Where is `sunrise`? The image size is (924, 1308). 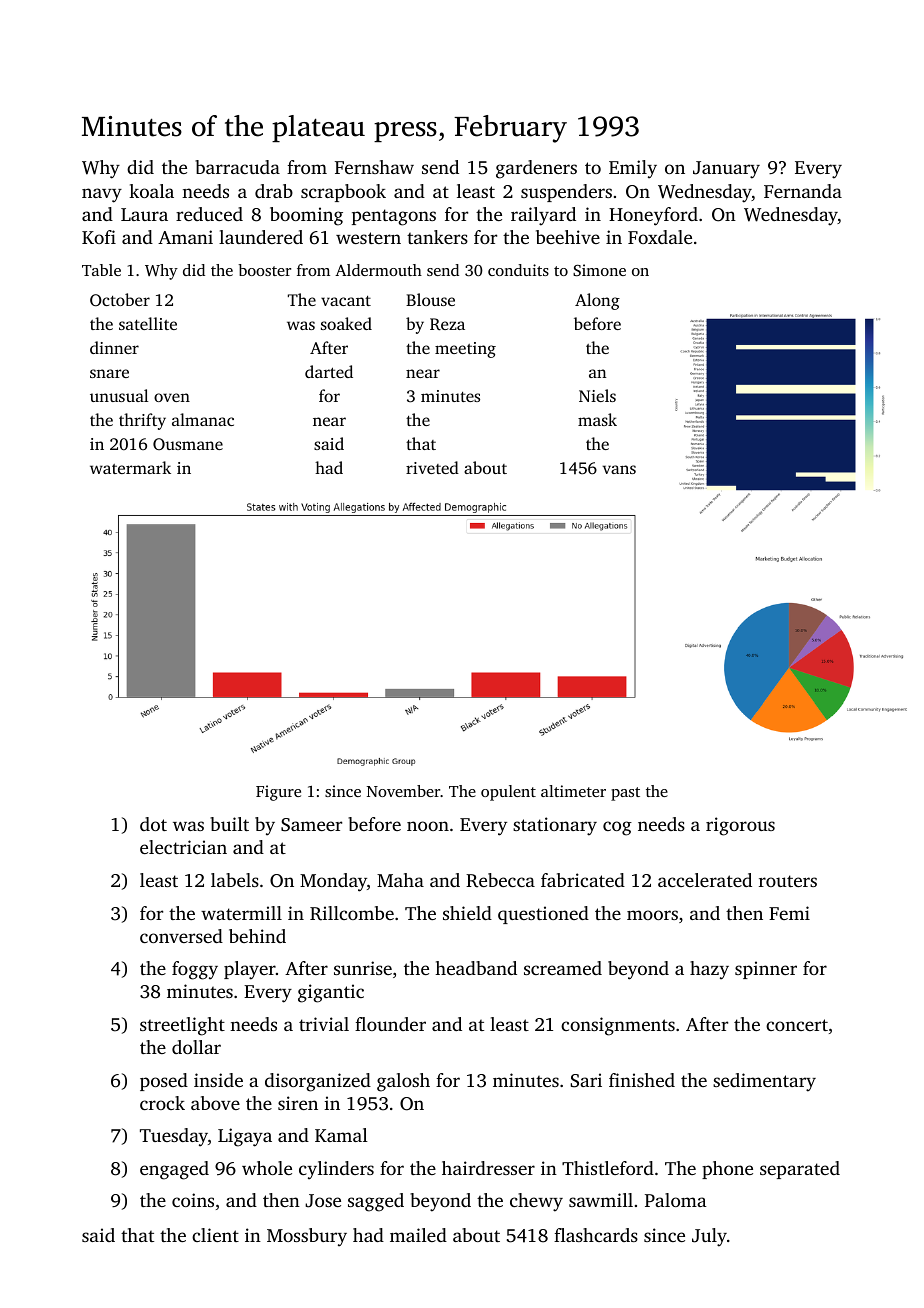 sunrise is located at coordinates (363, 968).
